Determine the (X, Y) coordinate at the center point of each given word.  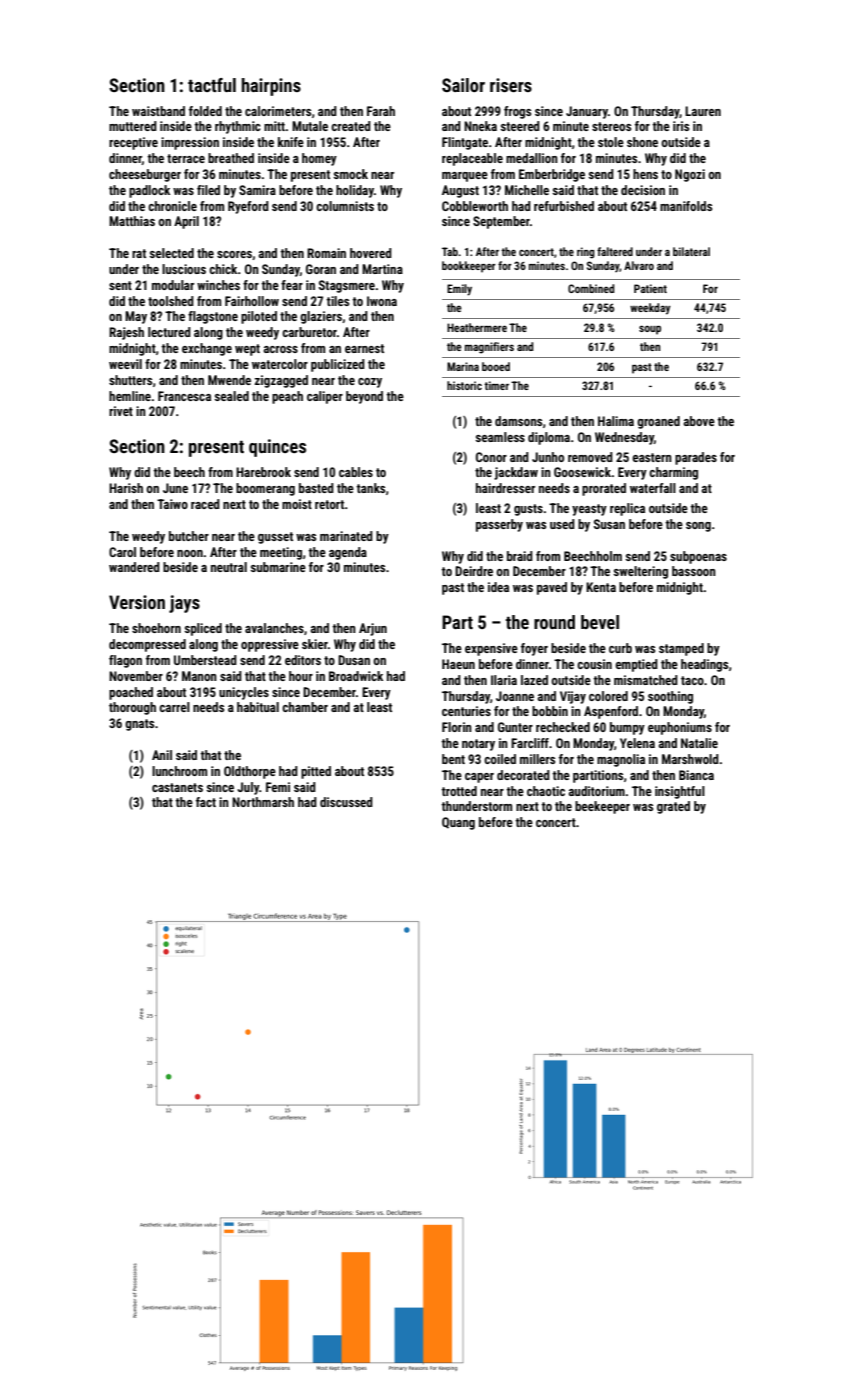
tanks (370, 488)
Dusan (354, 660)
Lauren (703, 111)
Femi (278, 787)
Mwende (229, 380)
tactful (212, 85)
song (698, 527)
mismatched (646, 680)
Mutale (310, 126)
